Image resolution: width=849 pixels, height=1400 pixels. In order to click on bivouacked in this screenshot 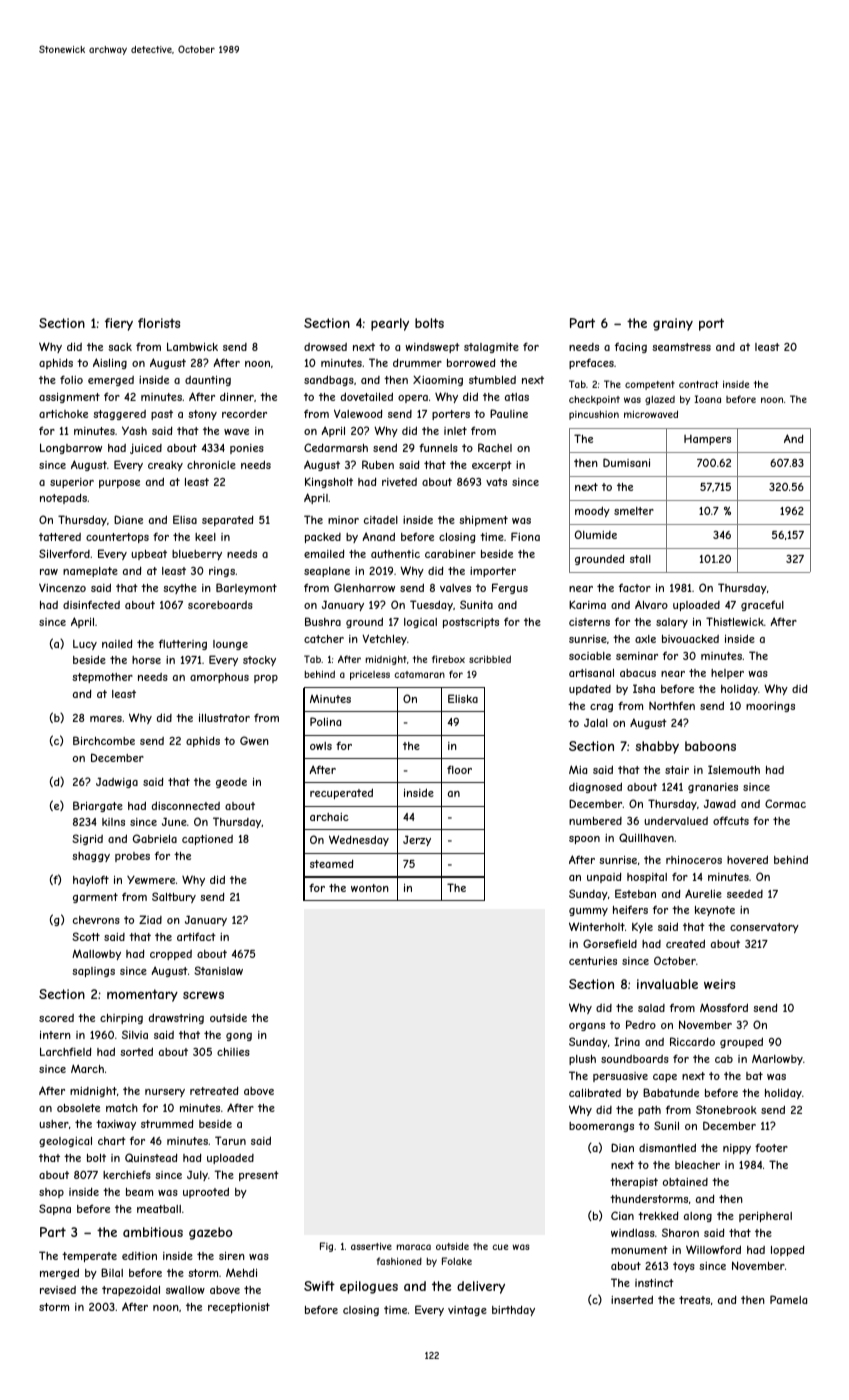, I will do `click(690, 639)`.
